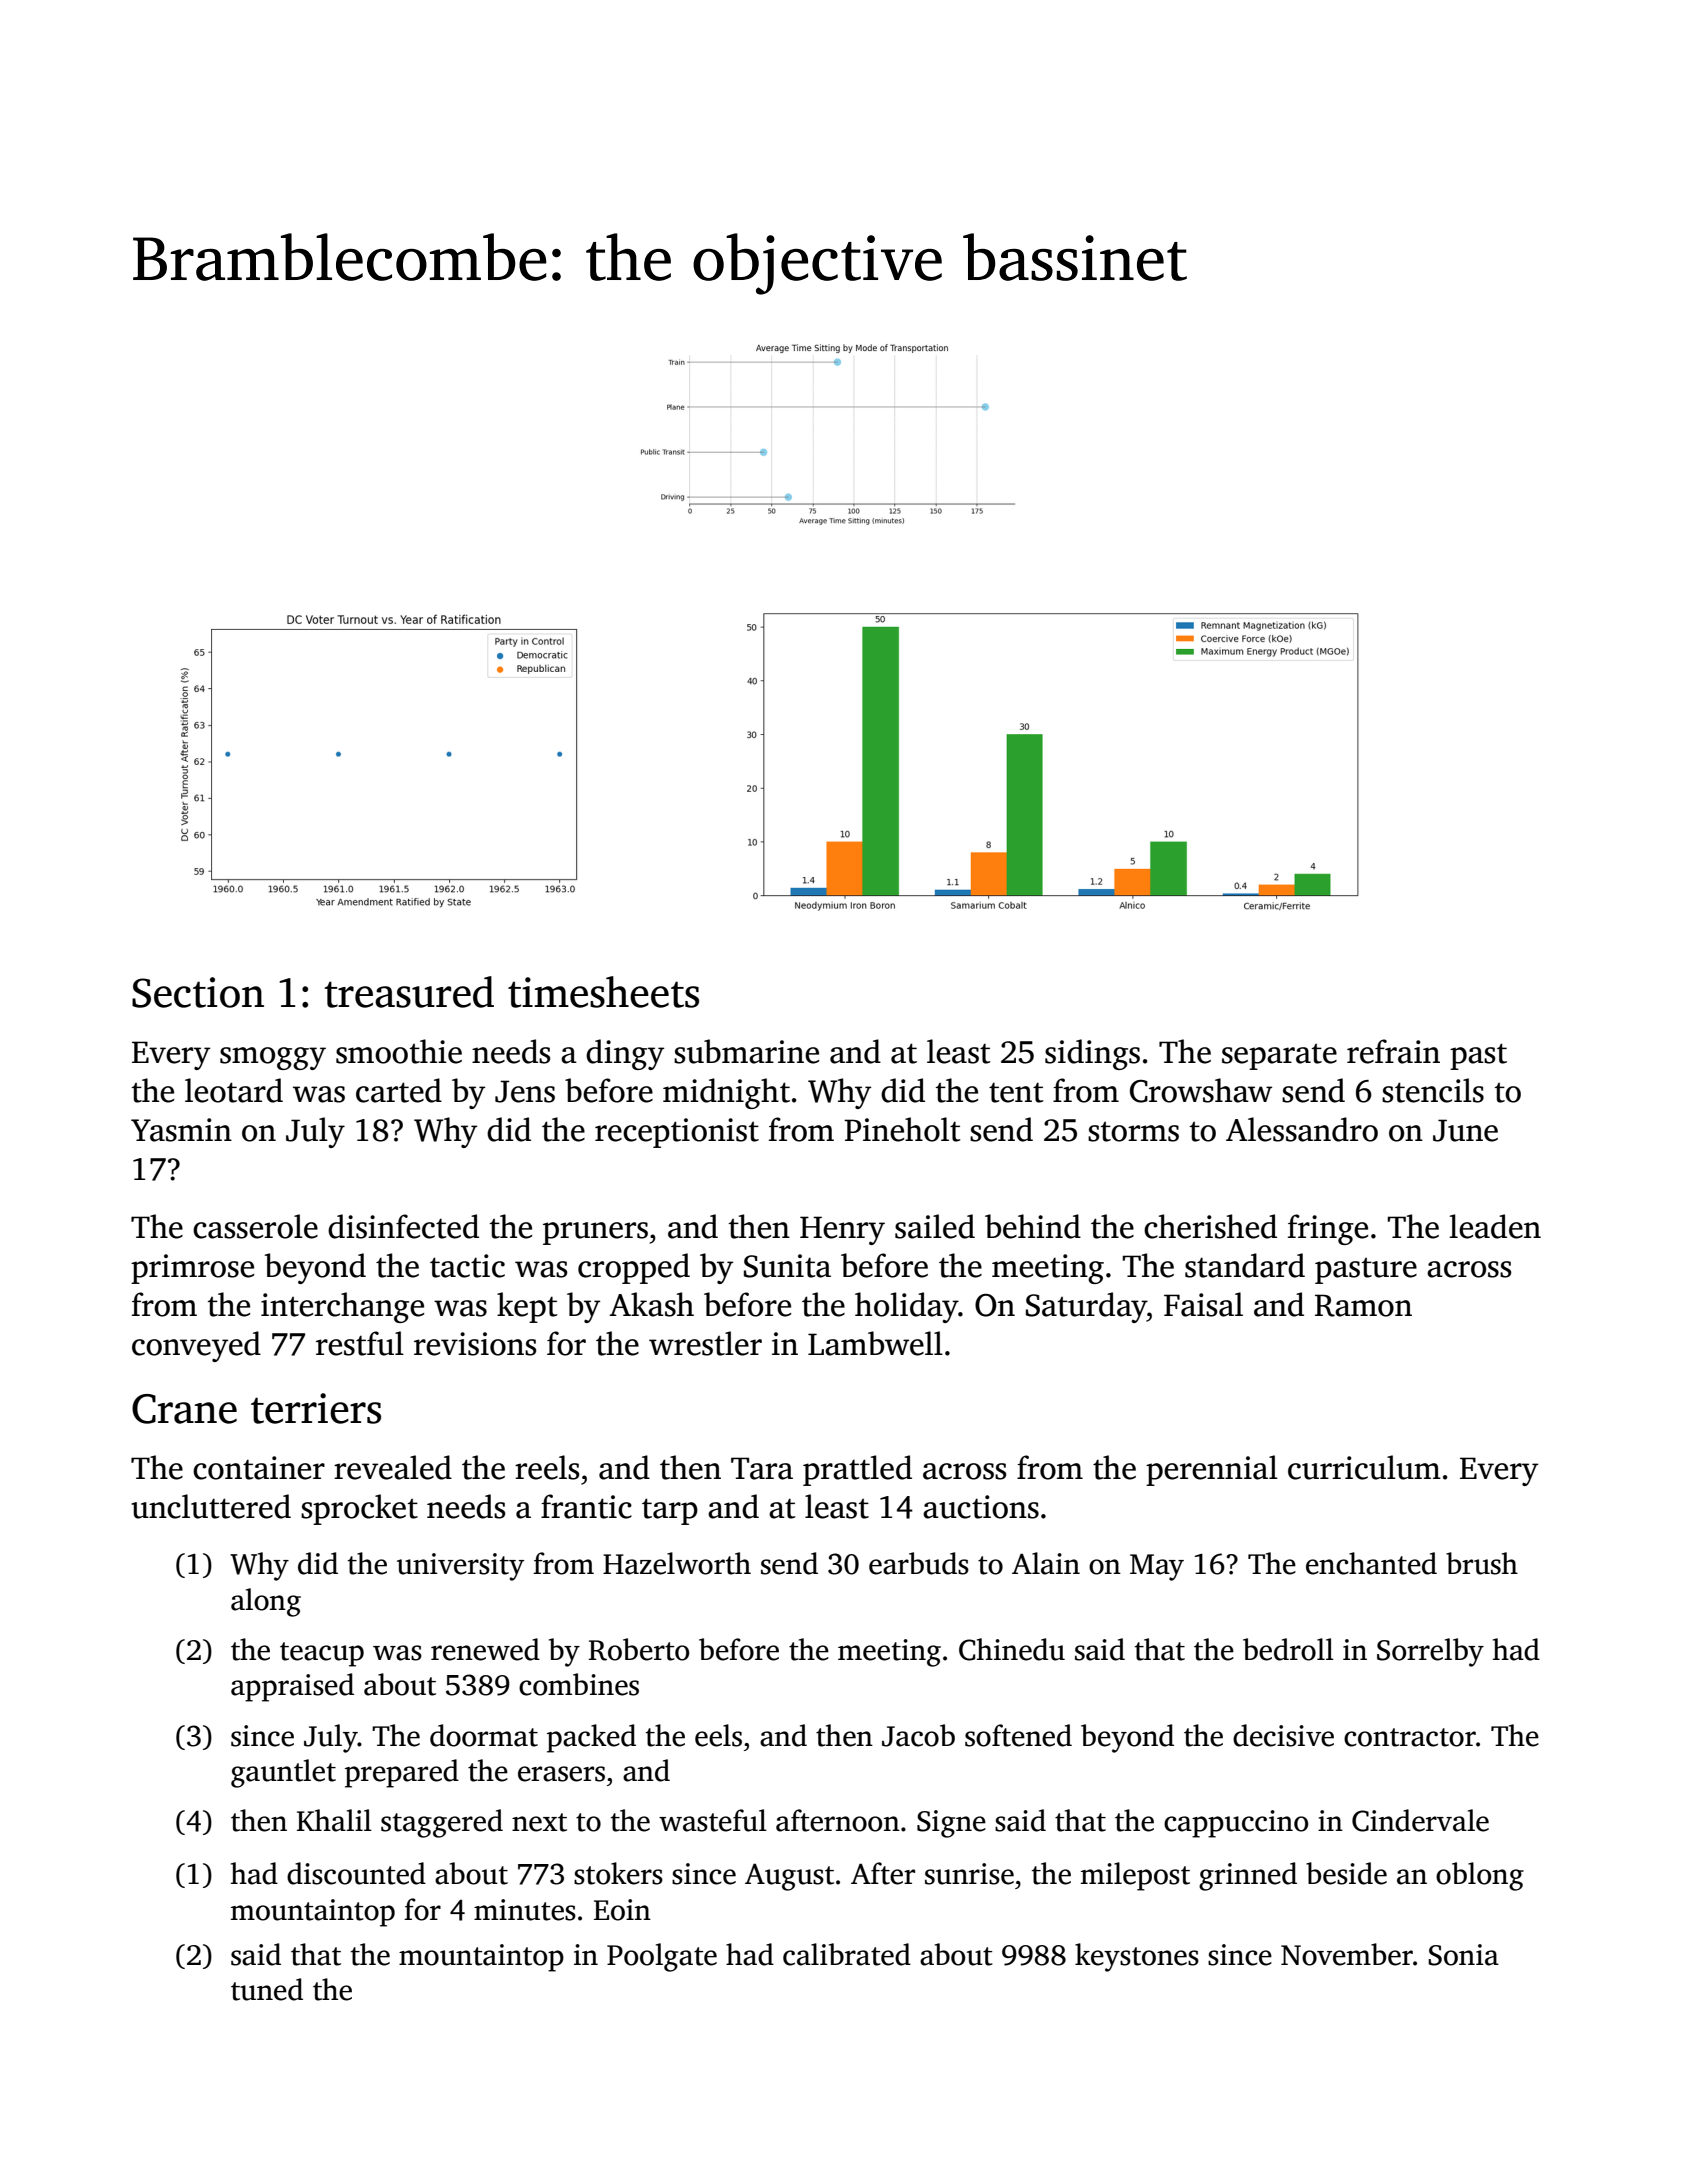  Describe the element at coordinates (267, 1989) in the page. I see `tuned` at that location.
